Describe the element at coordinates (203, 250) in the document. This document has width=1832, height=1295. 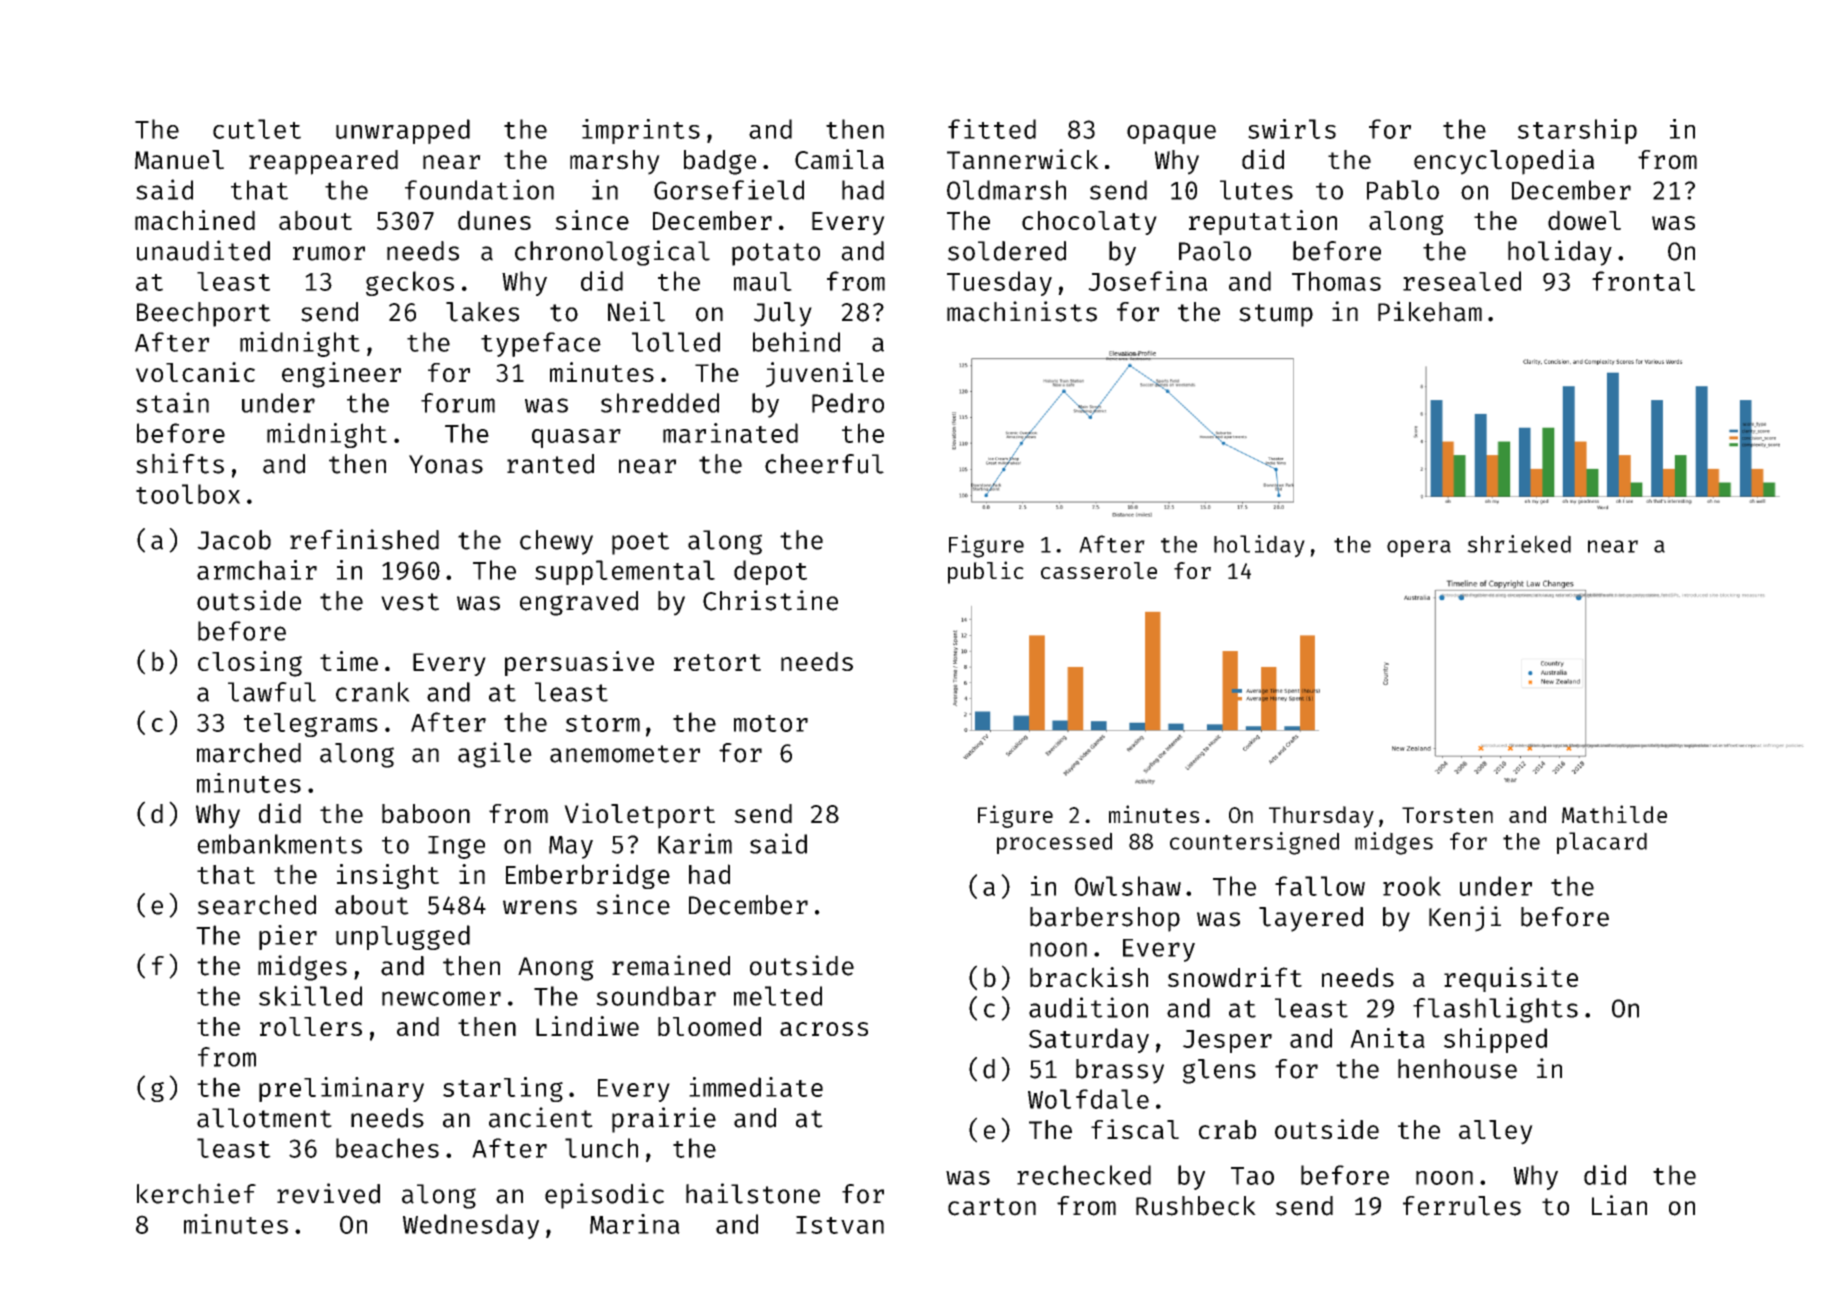
I see `unaudited` at that location.
